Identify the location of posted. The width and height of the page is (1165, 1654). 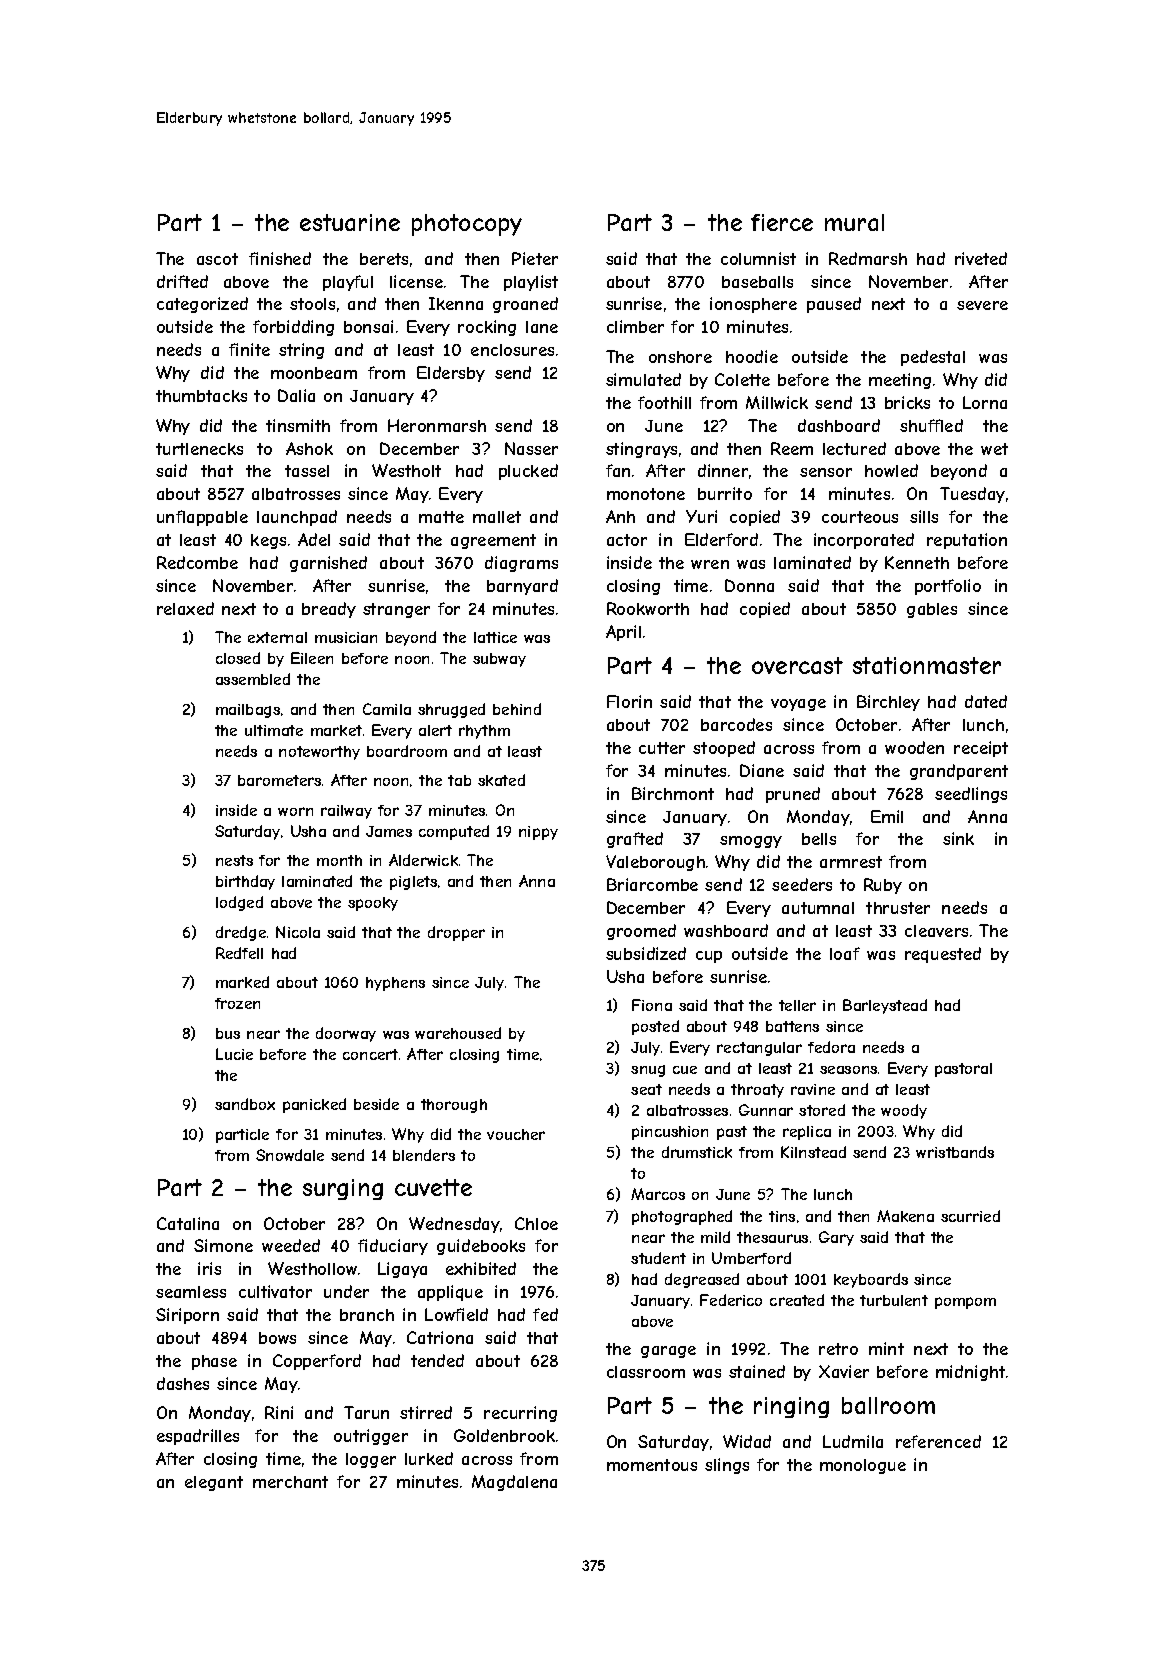
(655, 1027).
